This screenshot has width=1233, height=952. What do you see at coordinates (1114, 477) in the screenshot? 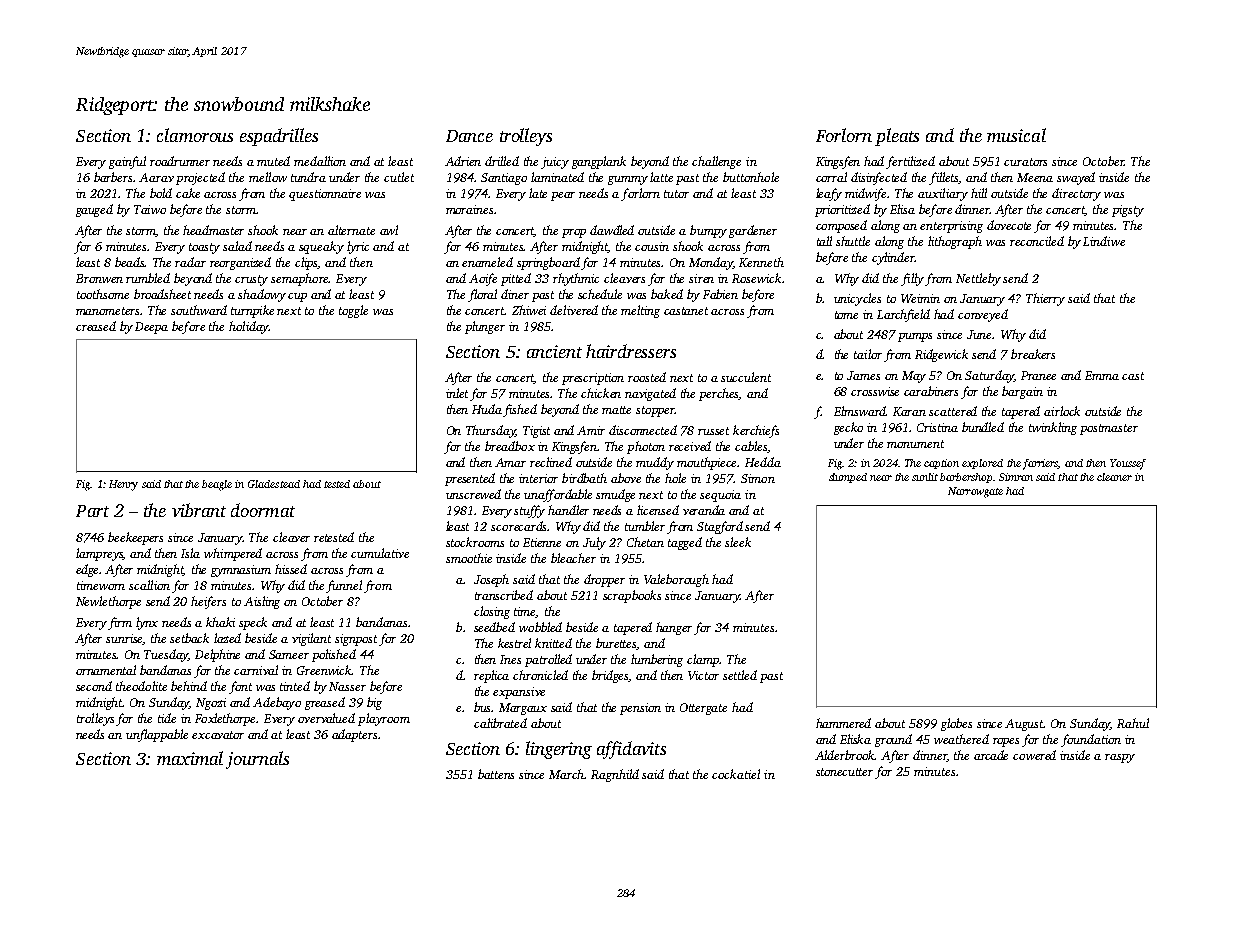
I see `cleaner` at bounding box center [1114, 477].
